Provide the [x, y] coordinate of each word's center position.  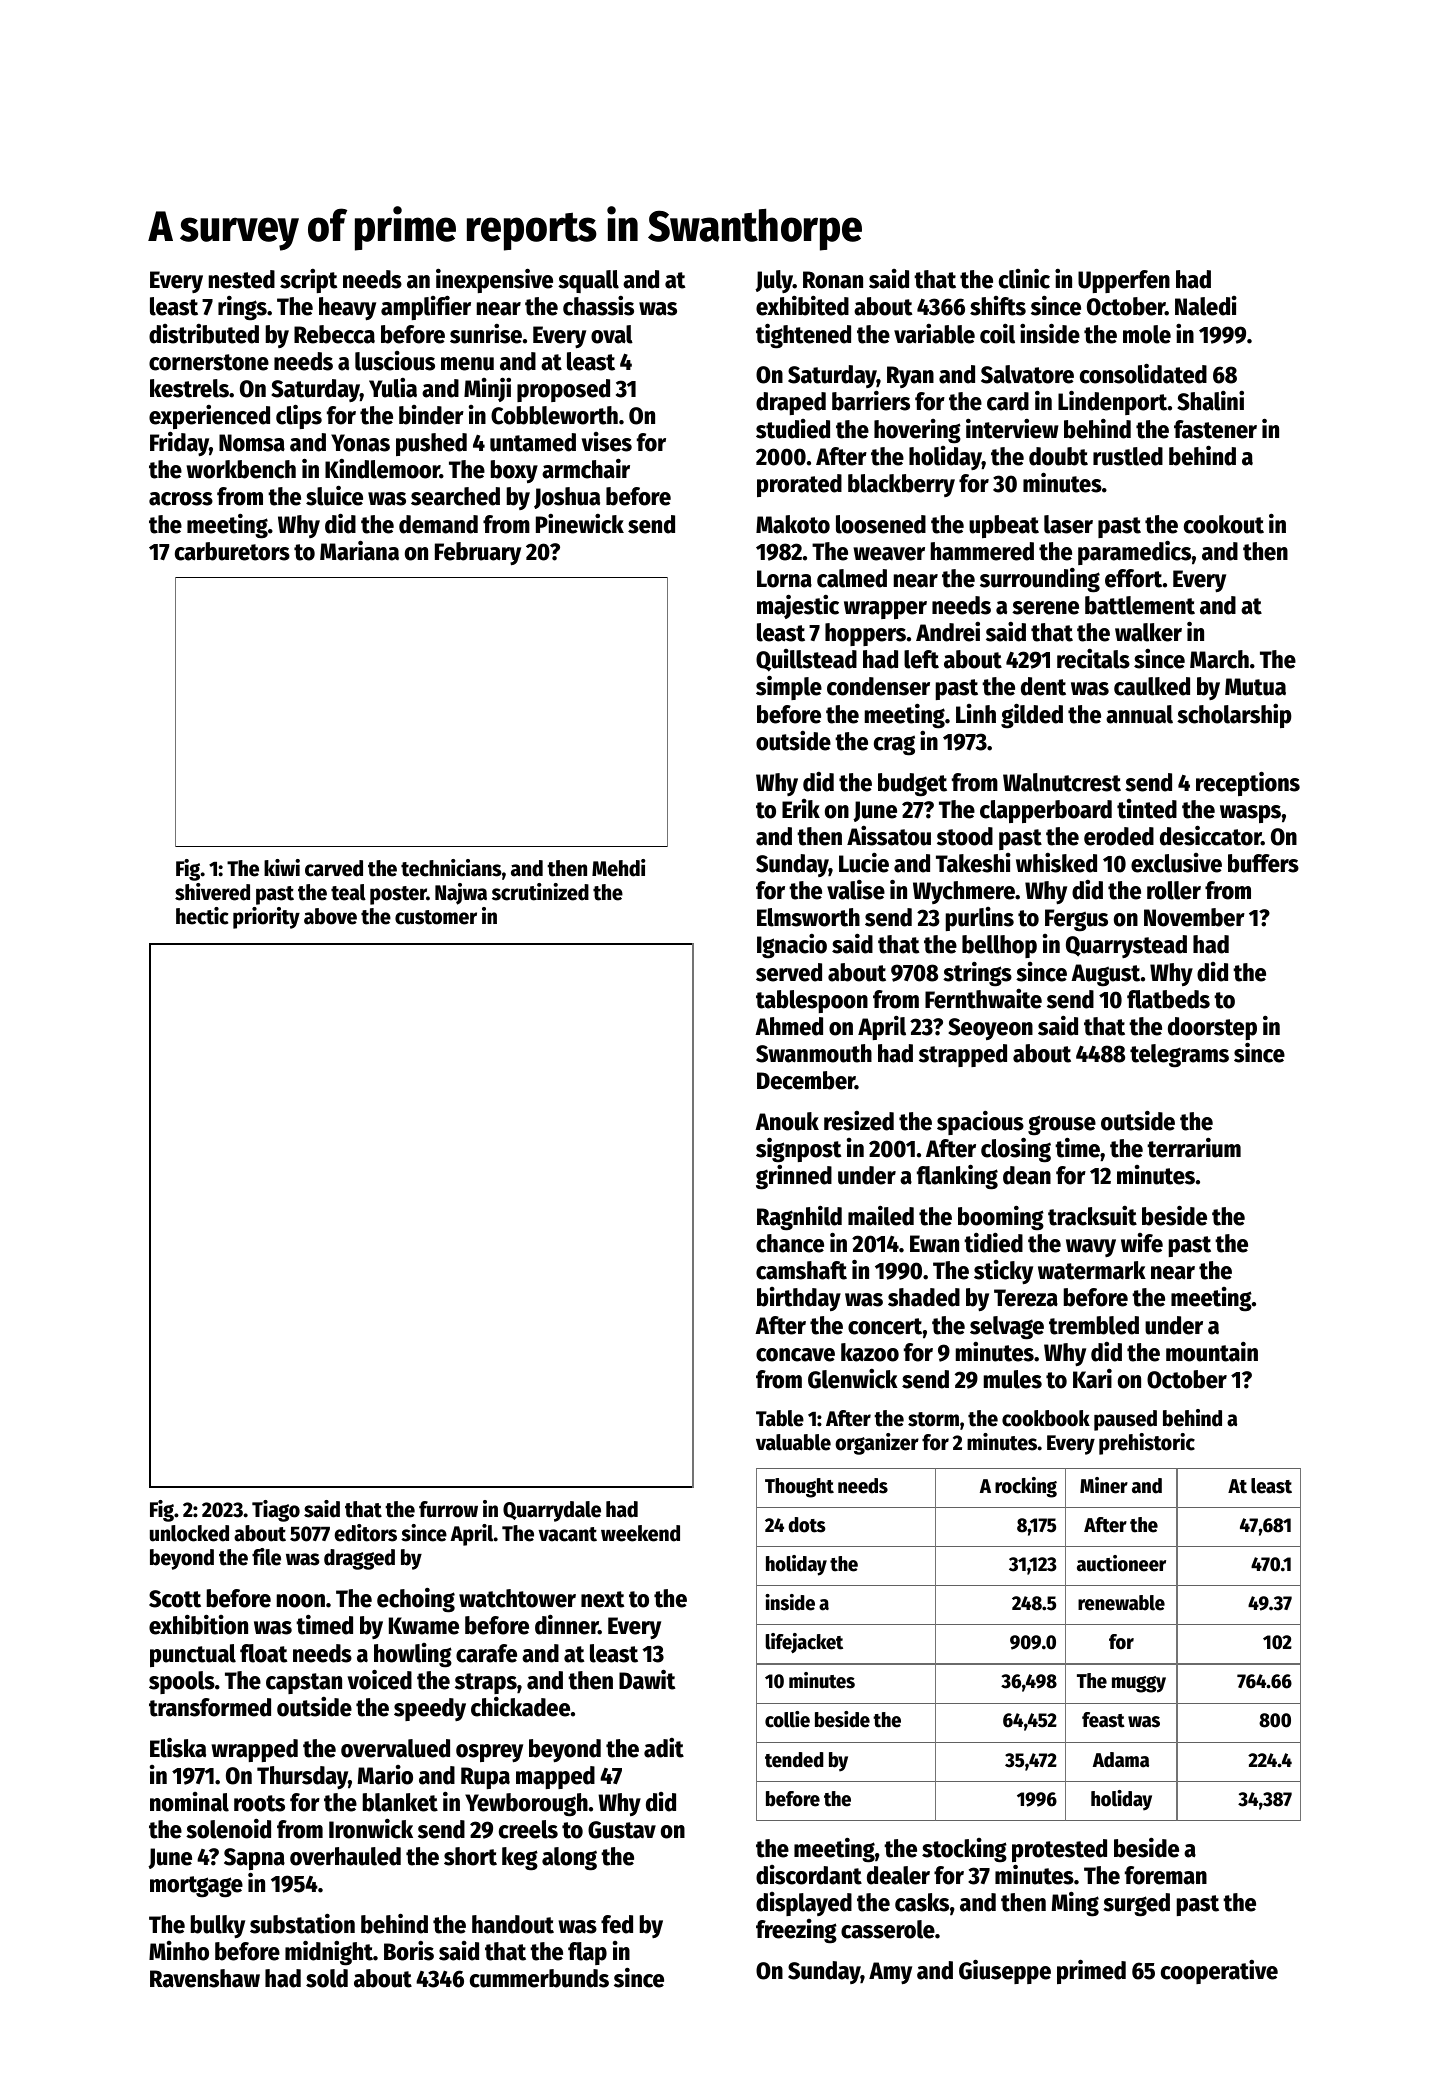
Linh [976, 713]
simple [789, 687]
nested [242, 279]
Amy [890, 1973]
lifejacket [804, 1643]
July [774, 281]
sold [327, 1978]
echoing [416, 1600]
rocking [1026, 1487]
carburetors [232, 551]
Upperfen [1124, 281]
